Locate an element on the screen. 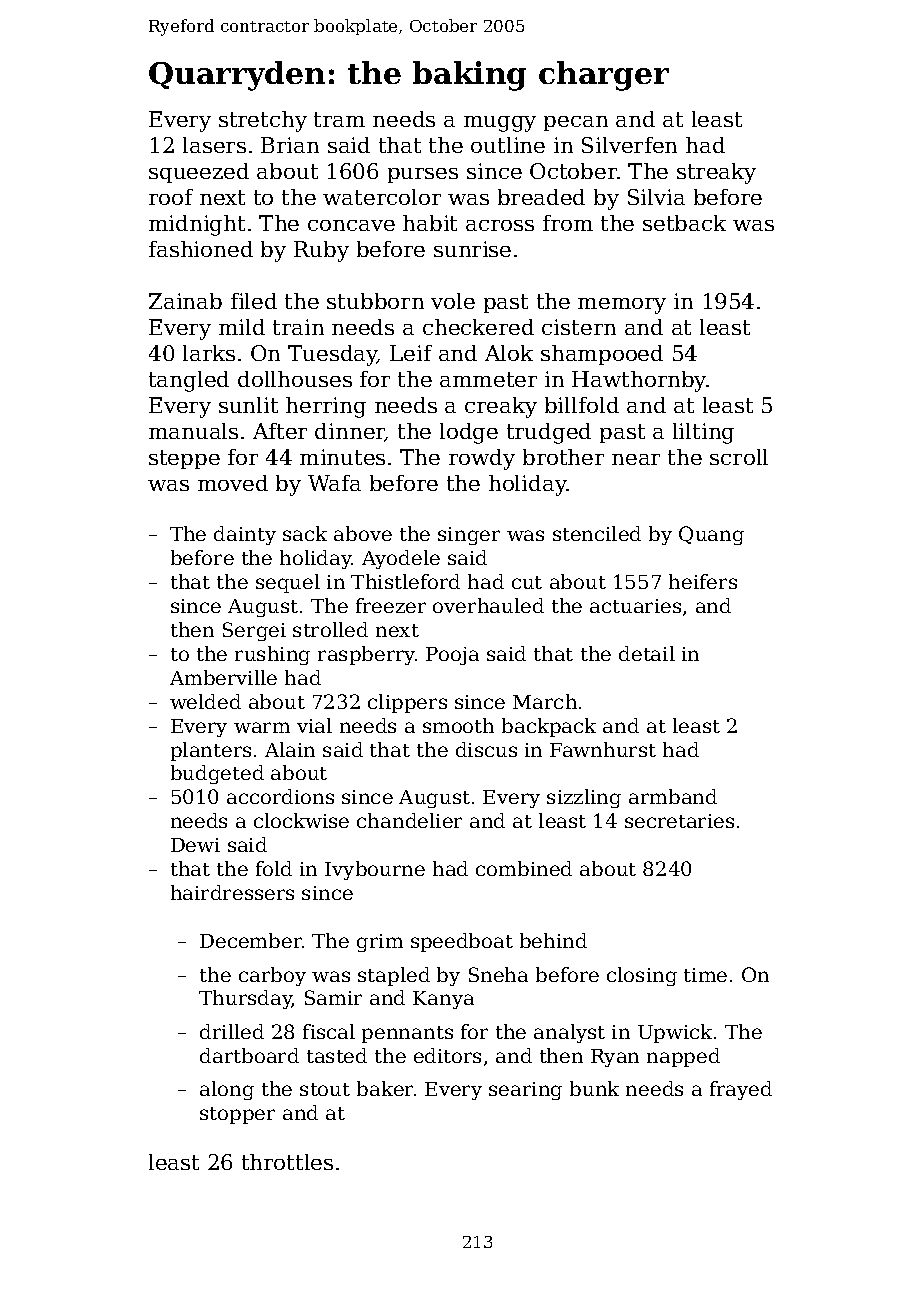  hairdressers is located at coordinates (232, 892).
